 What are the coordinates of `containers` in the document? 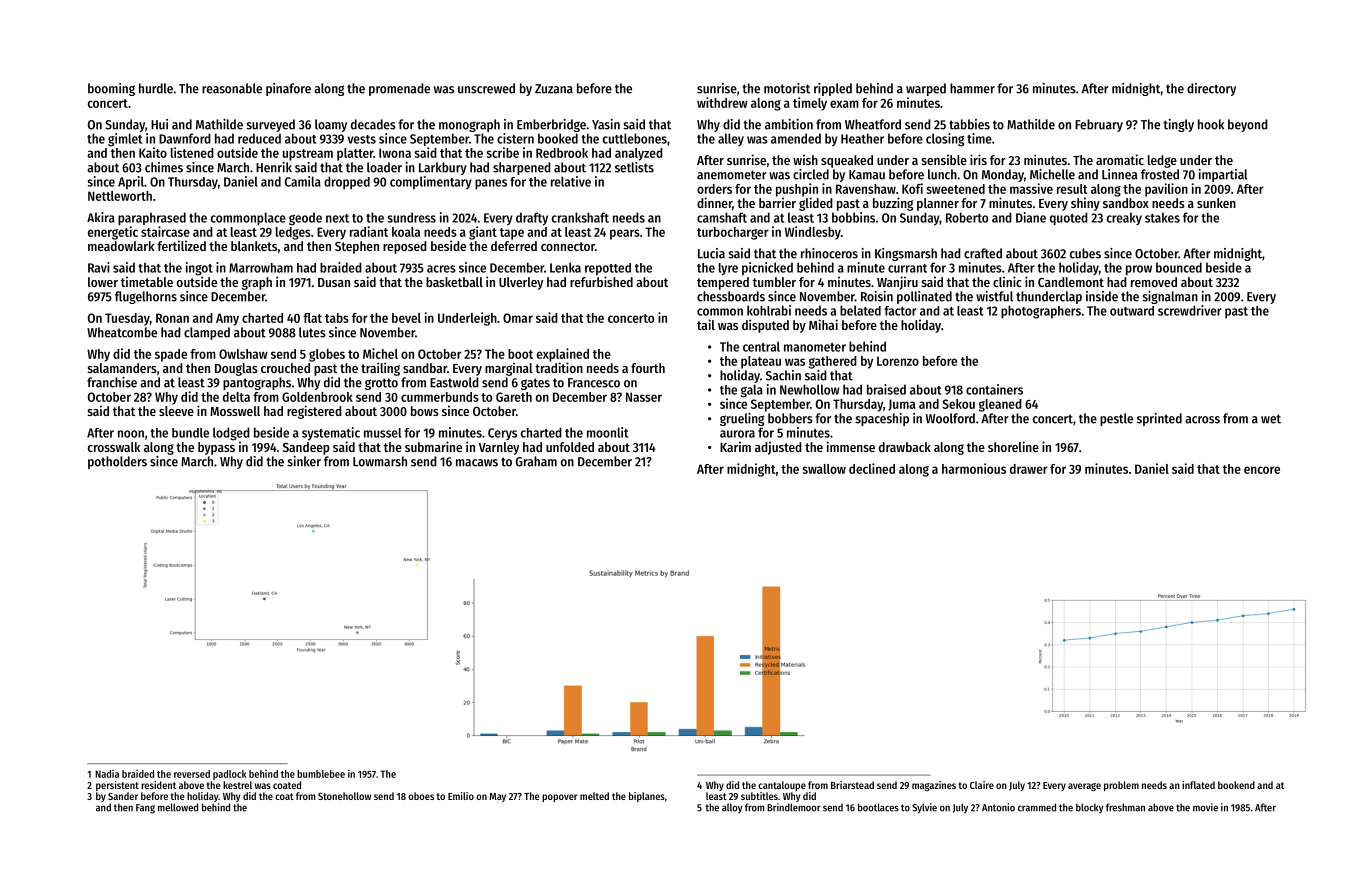 It's located at (994, 389).
